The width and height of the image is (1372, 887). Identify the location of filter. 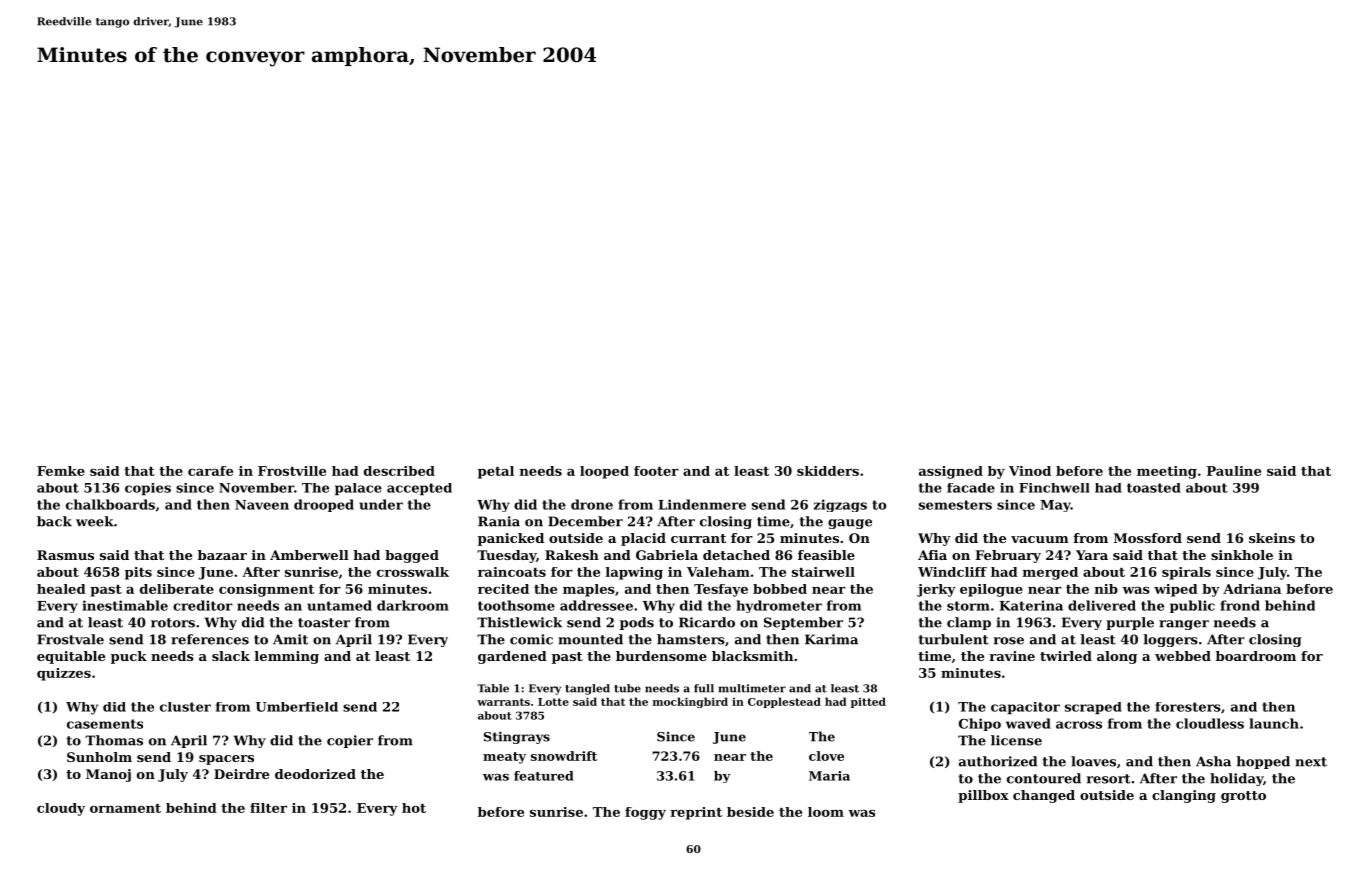
(268, 808).
